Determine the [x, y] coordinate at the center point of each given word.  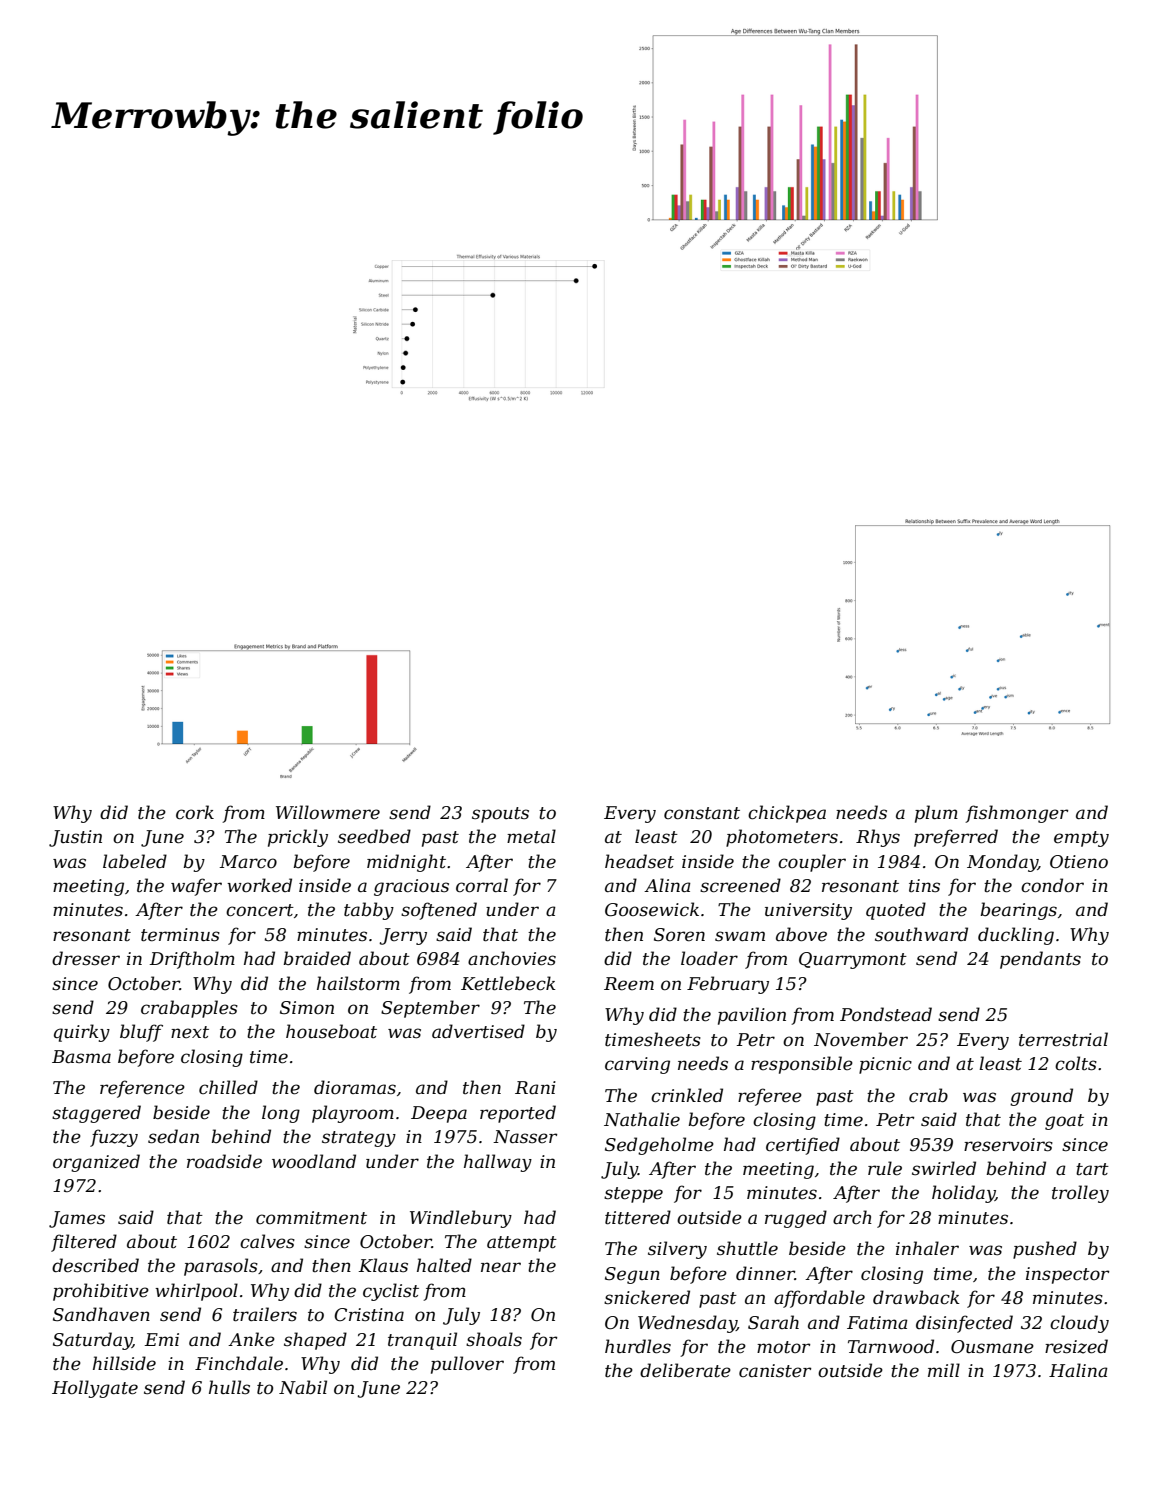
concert [260, 910]
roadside [224, 1161]
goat [1064, 1122]
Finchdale [239, 1363]
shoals [494, 1339]
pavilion [752, 1016]
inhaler [927, 1248]
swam [740, 936]
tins [924, 885]
